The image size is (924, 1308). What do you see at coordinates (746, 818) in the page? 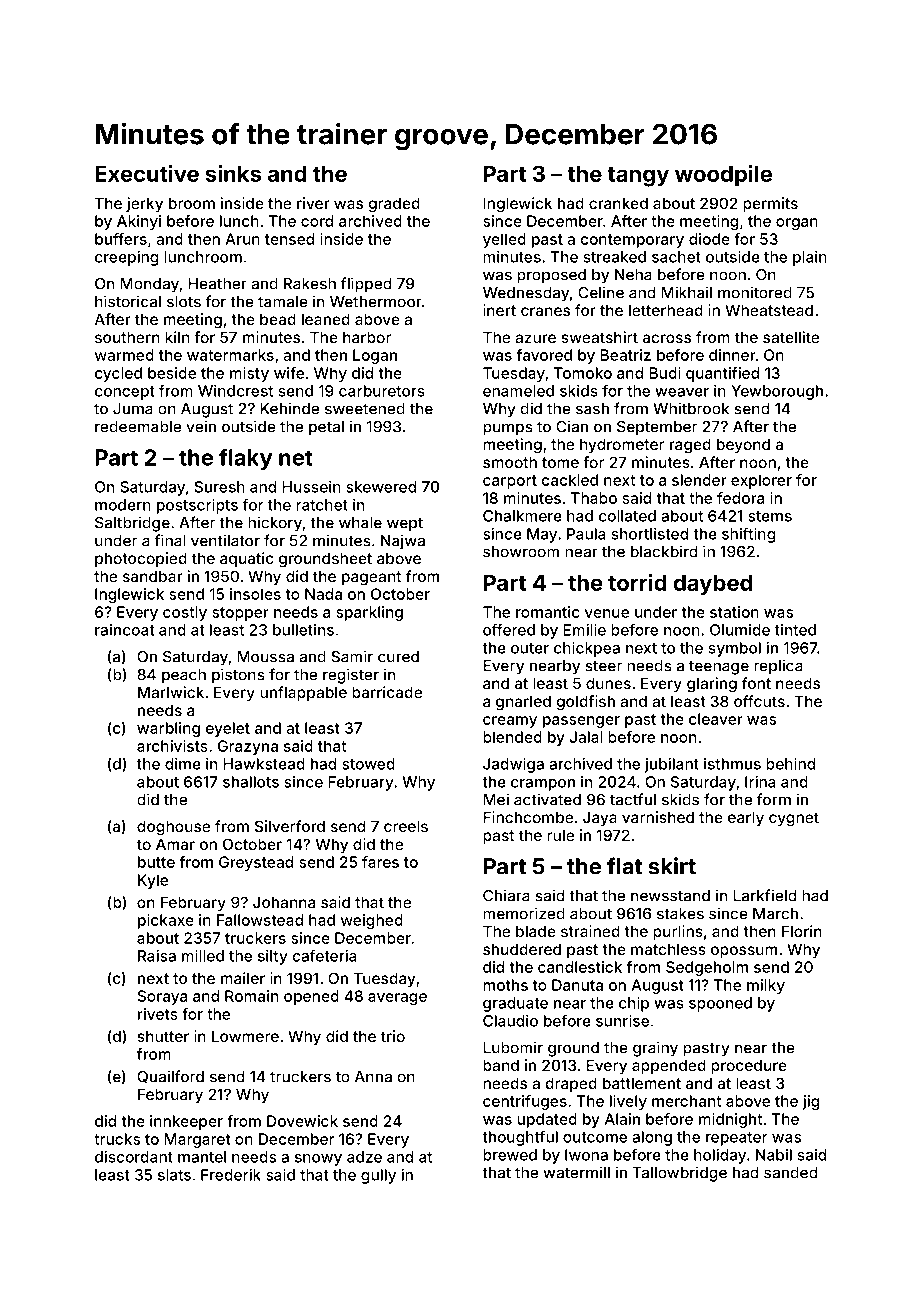
I see `early` at bounding box center [746, 818].
